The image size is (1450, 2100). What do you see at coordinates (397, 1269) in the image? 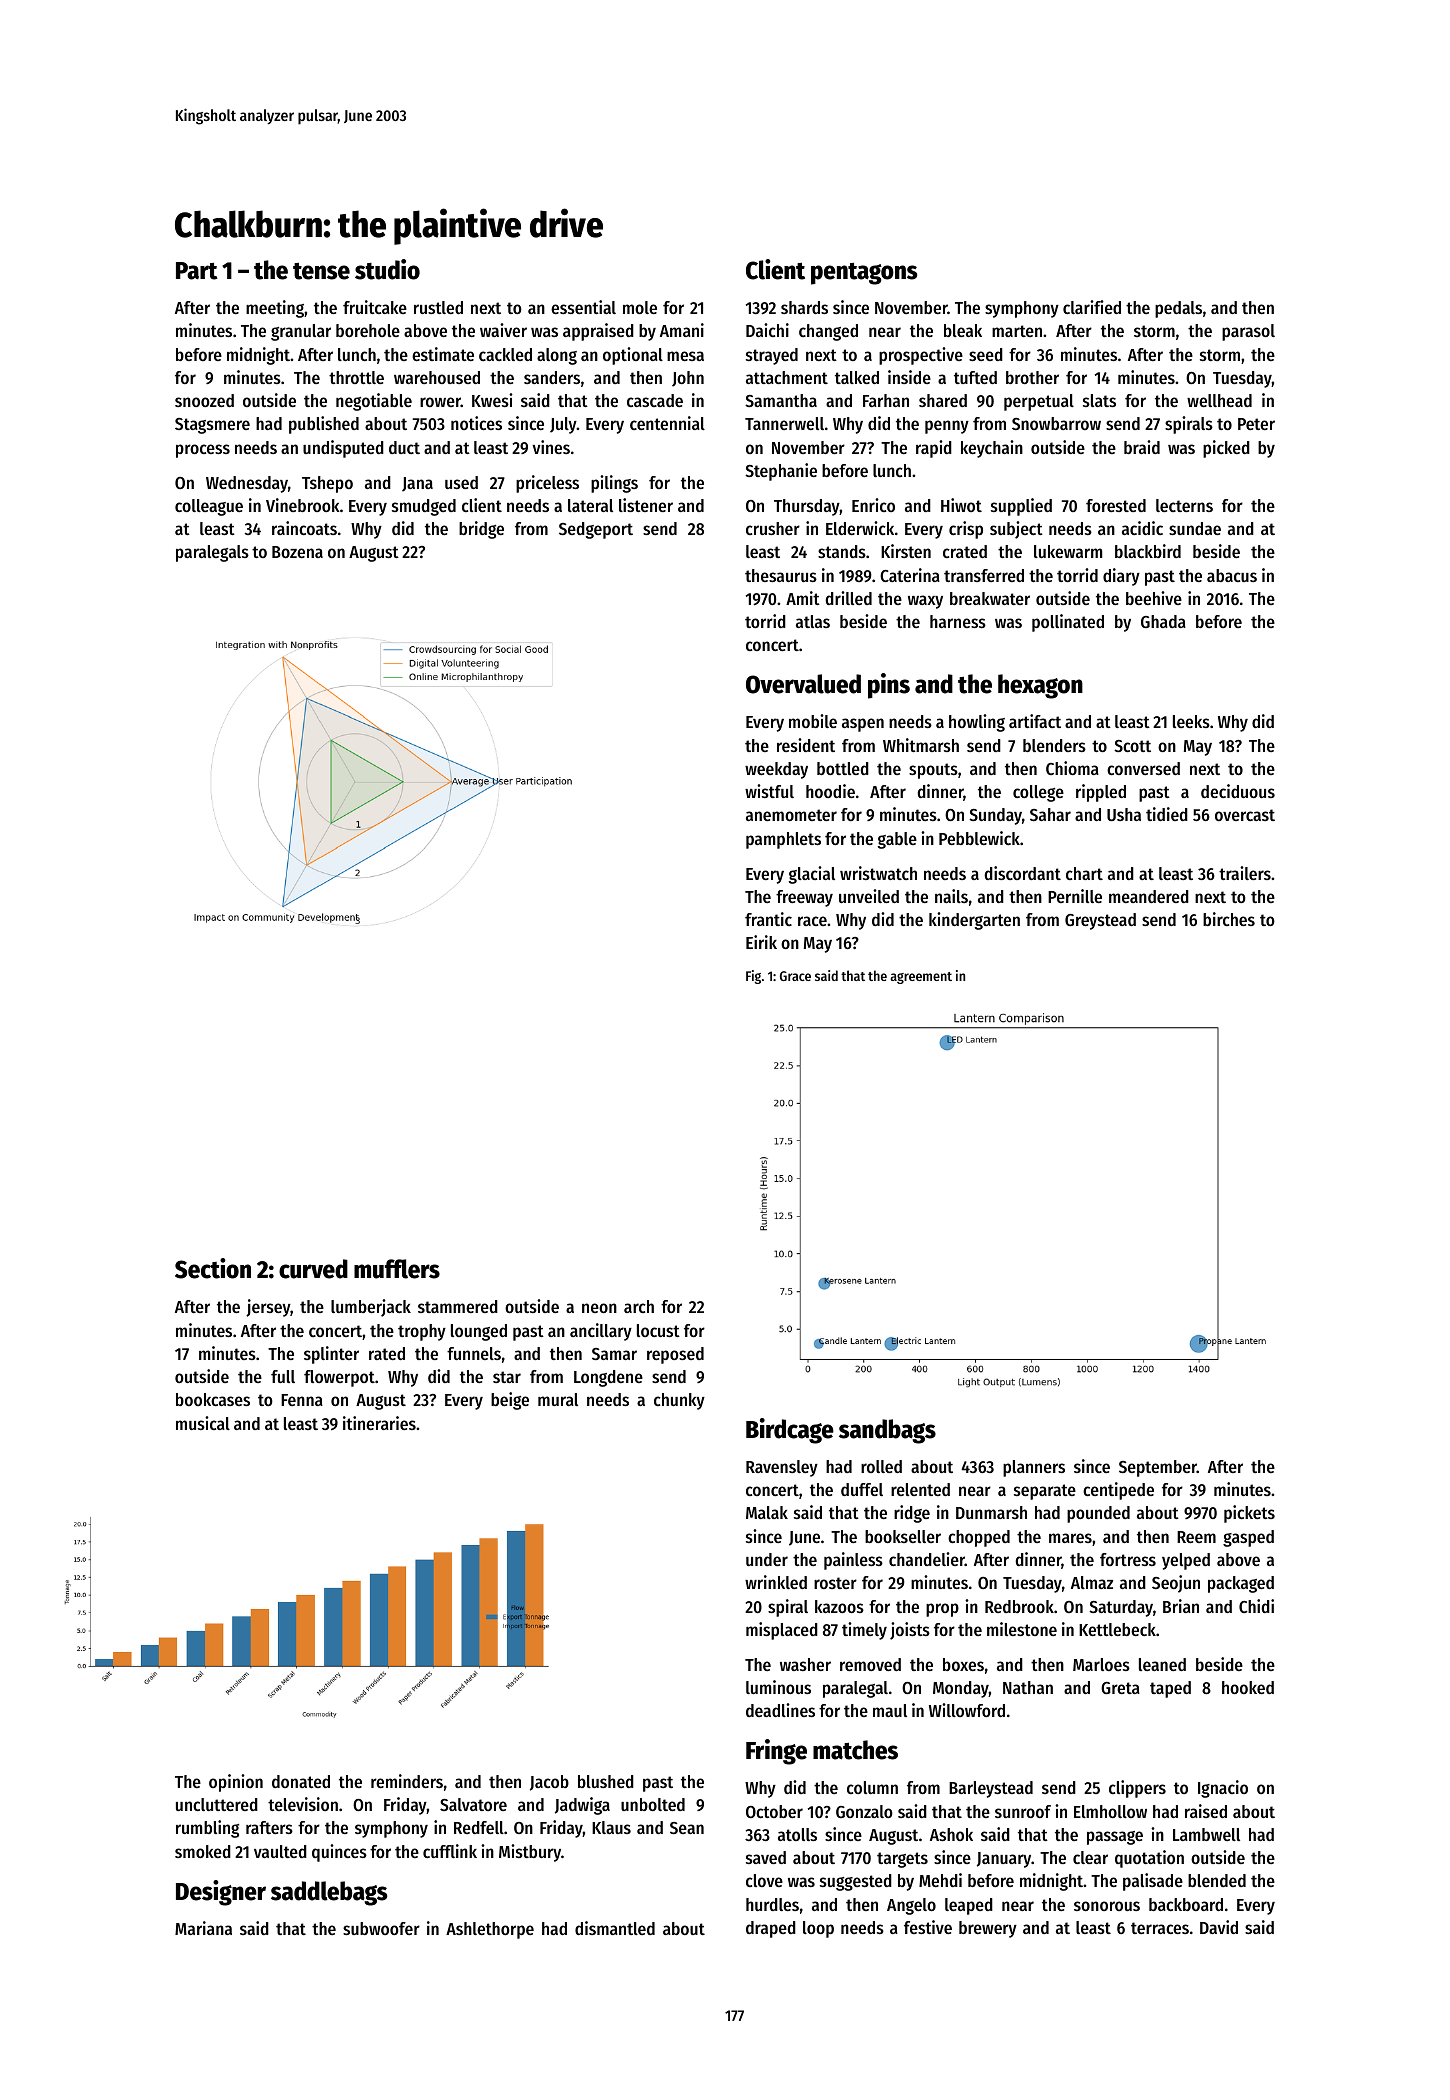
I see `mufflers` at bounding box center [397, 1269].
